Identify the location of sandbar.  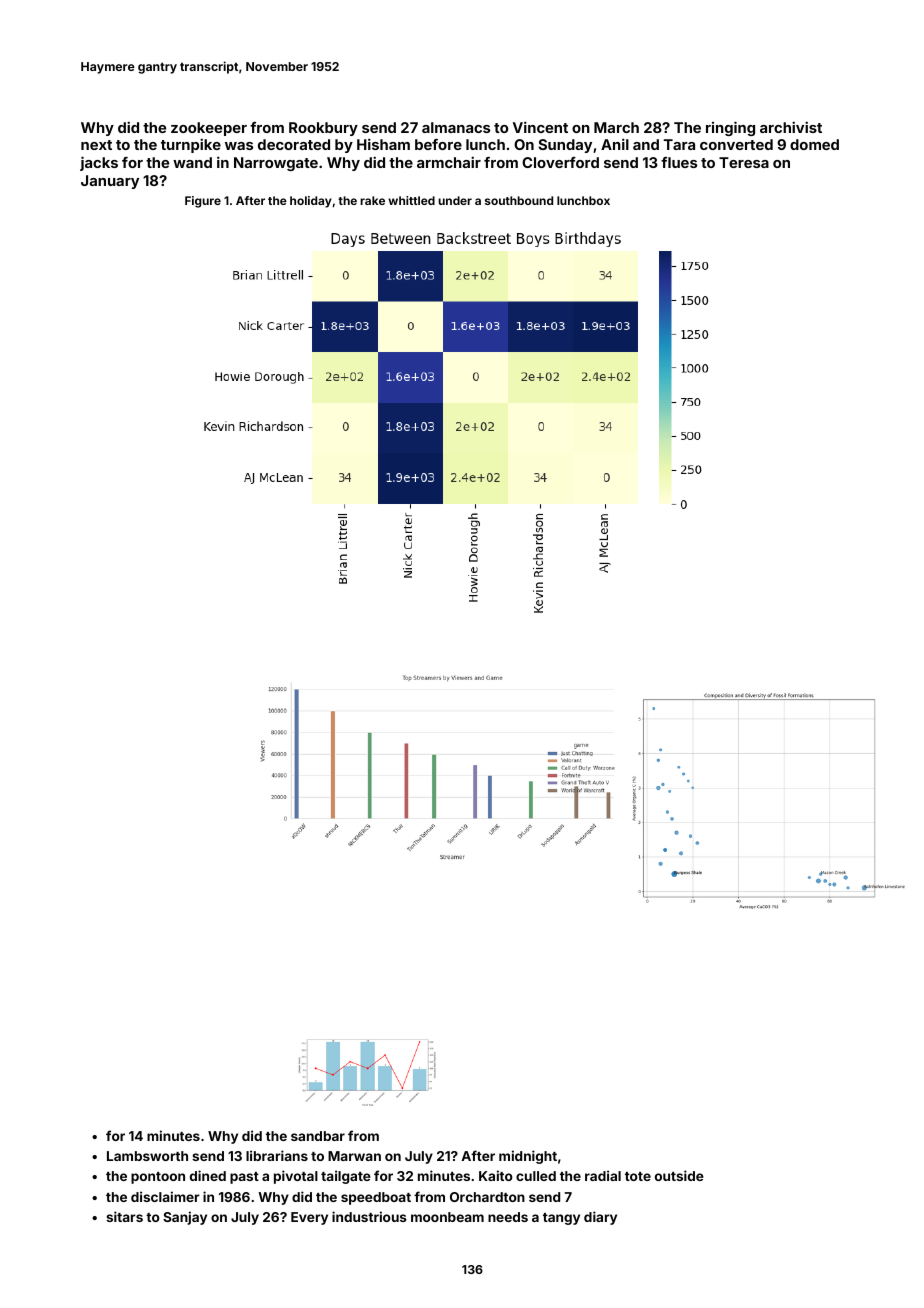
(318, 1136).
